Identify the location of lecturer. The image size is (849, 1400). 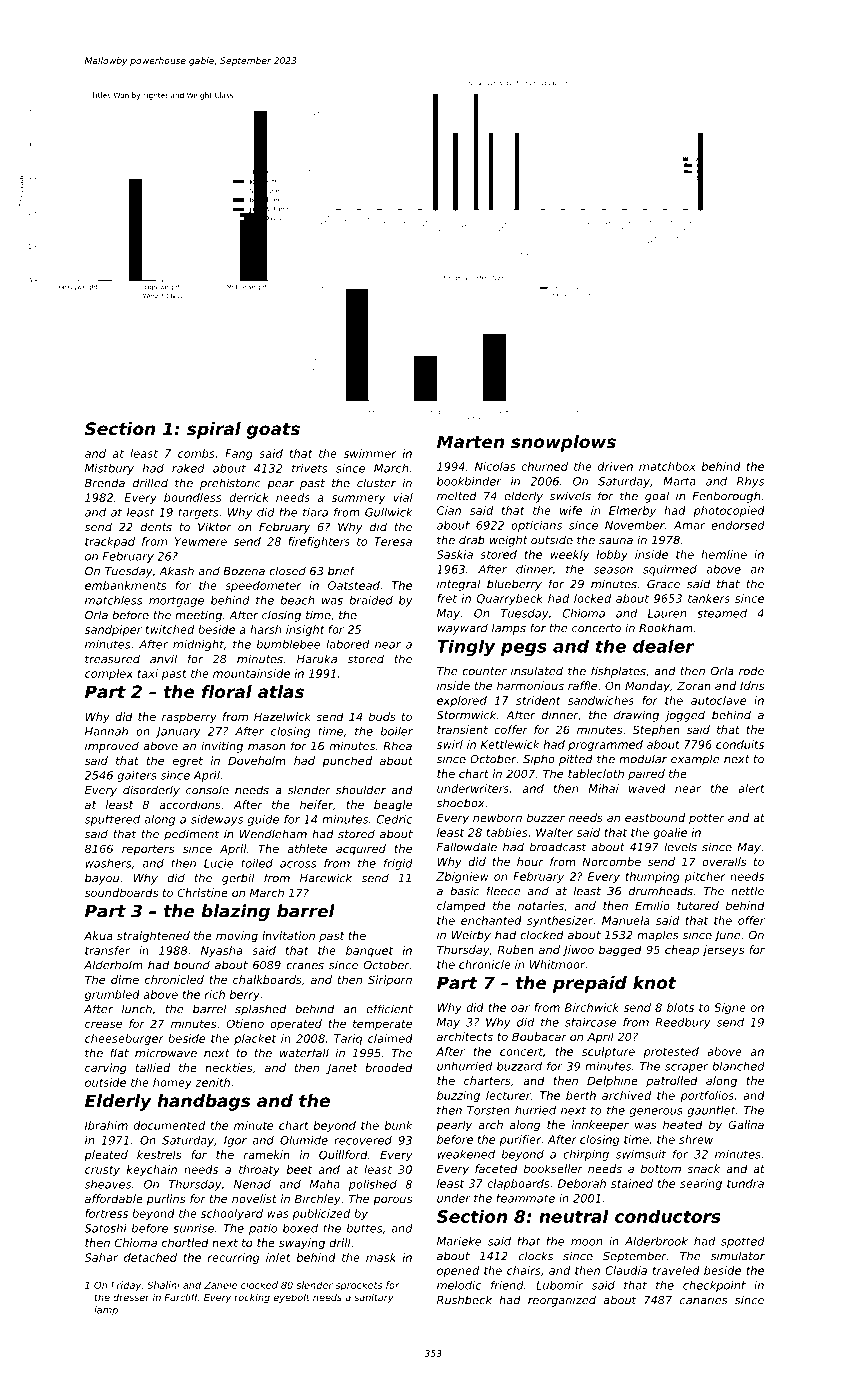
(508, 1095).
